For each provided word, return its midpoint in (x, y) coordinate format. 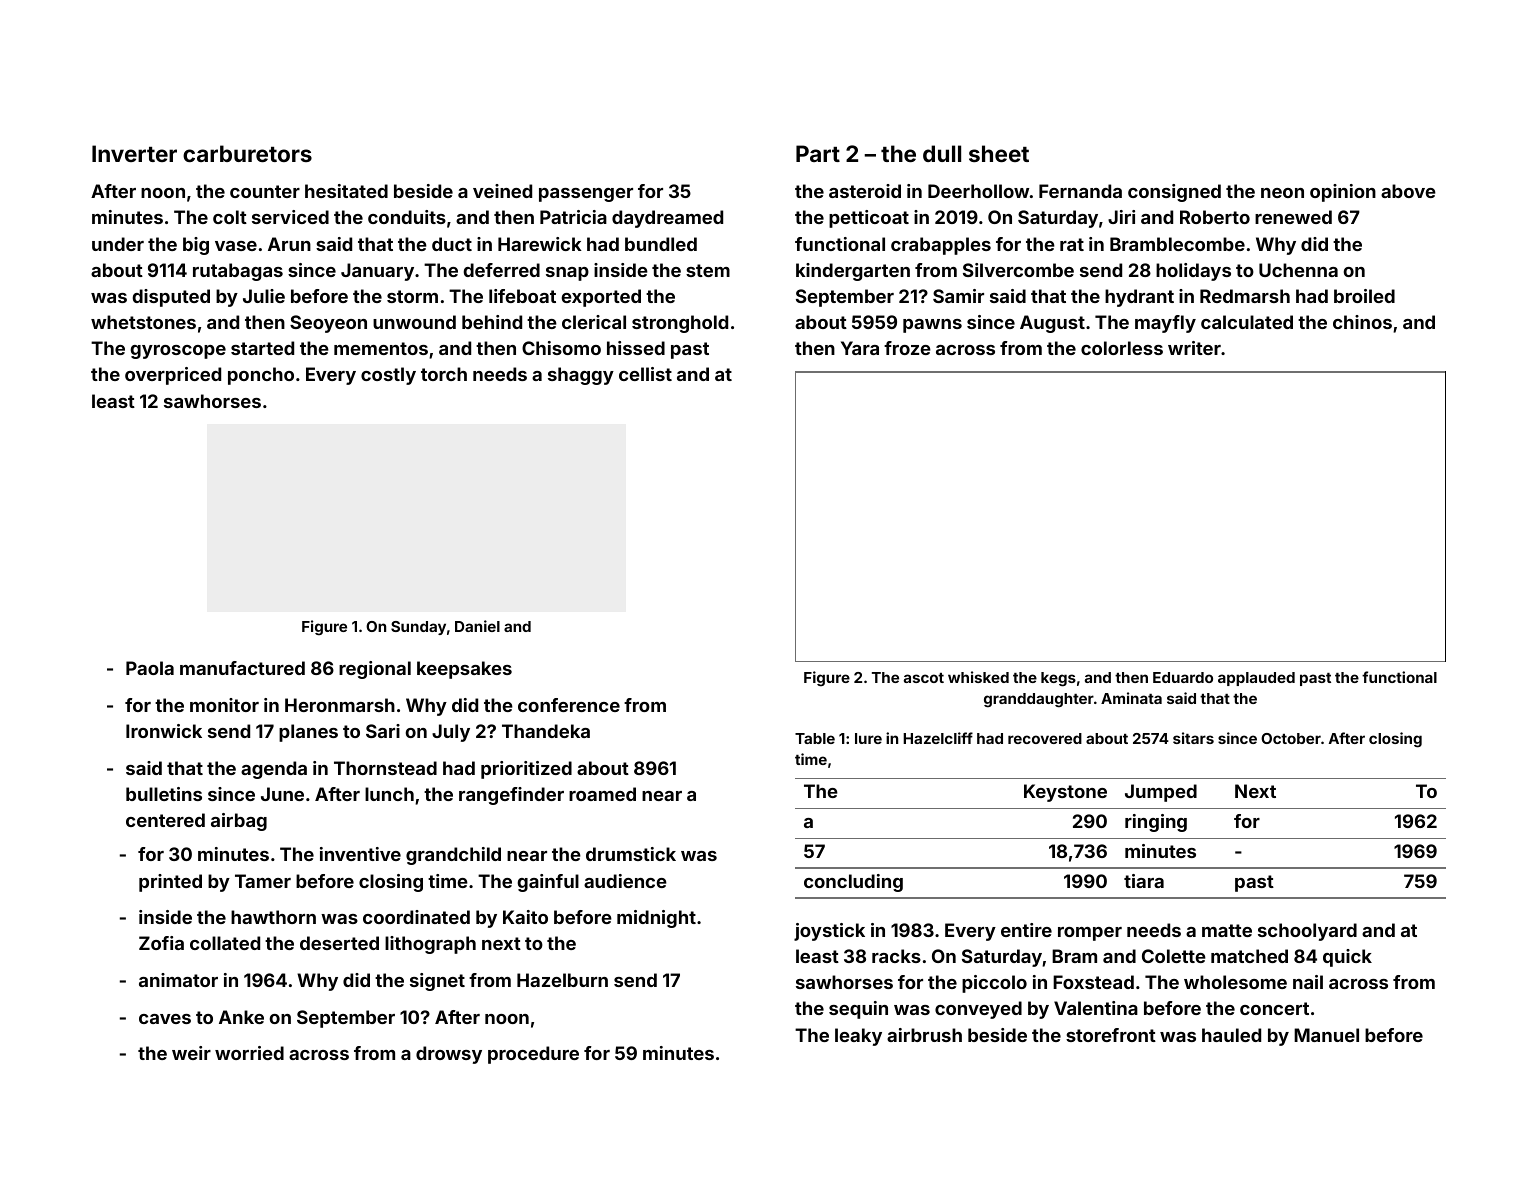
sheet (999, 153)
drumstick (631, 854)
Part (818, 153)
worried (249, 1053)
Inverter (134, 153)
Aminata (1131, 698)
